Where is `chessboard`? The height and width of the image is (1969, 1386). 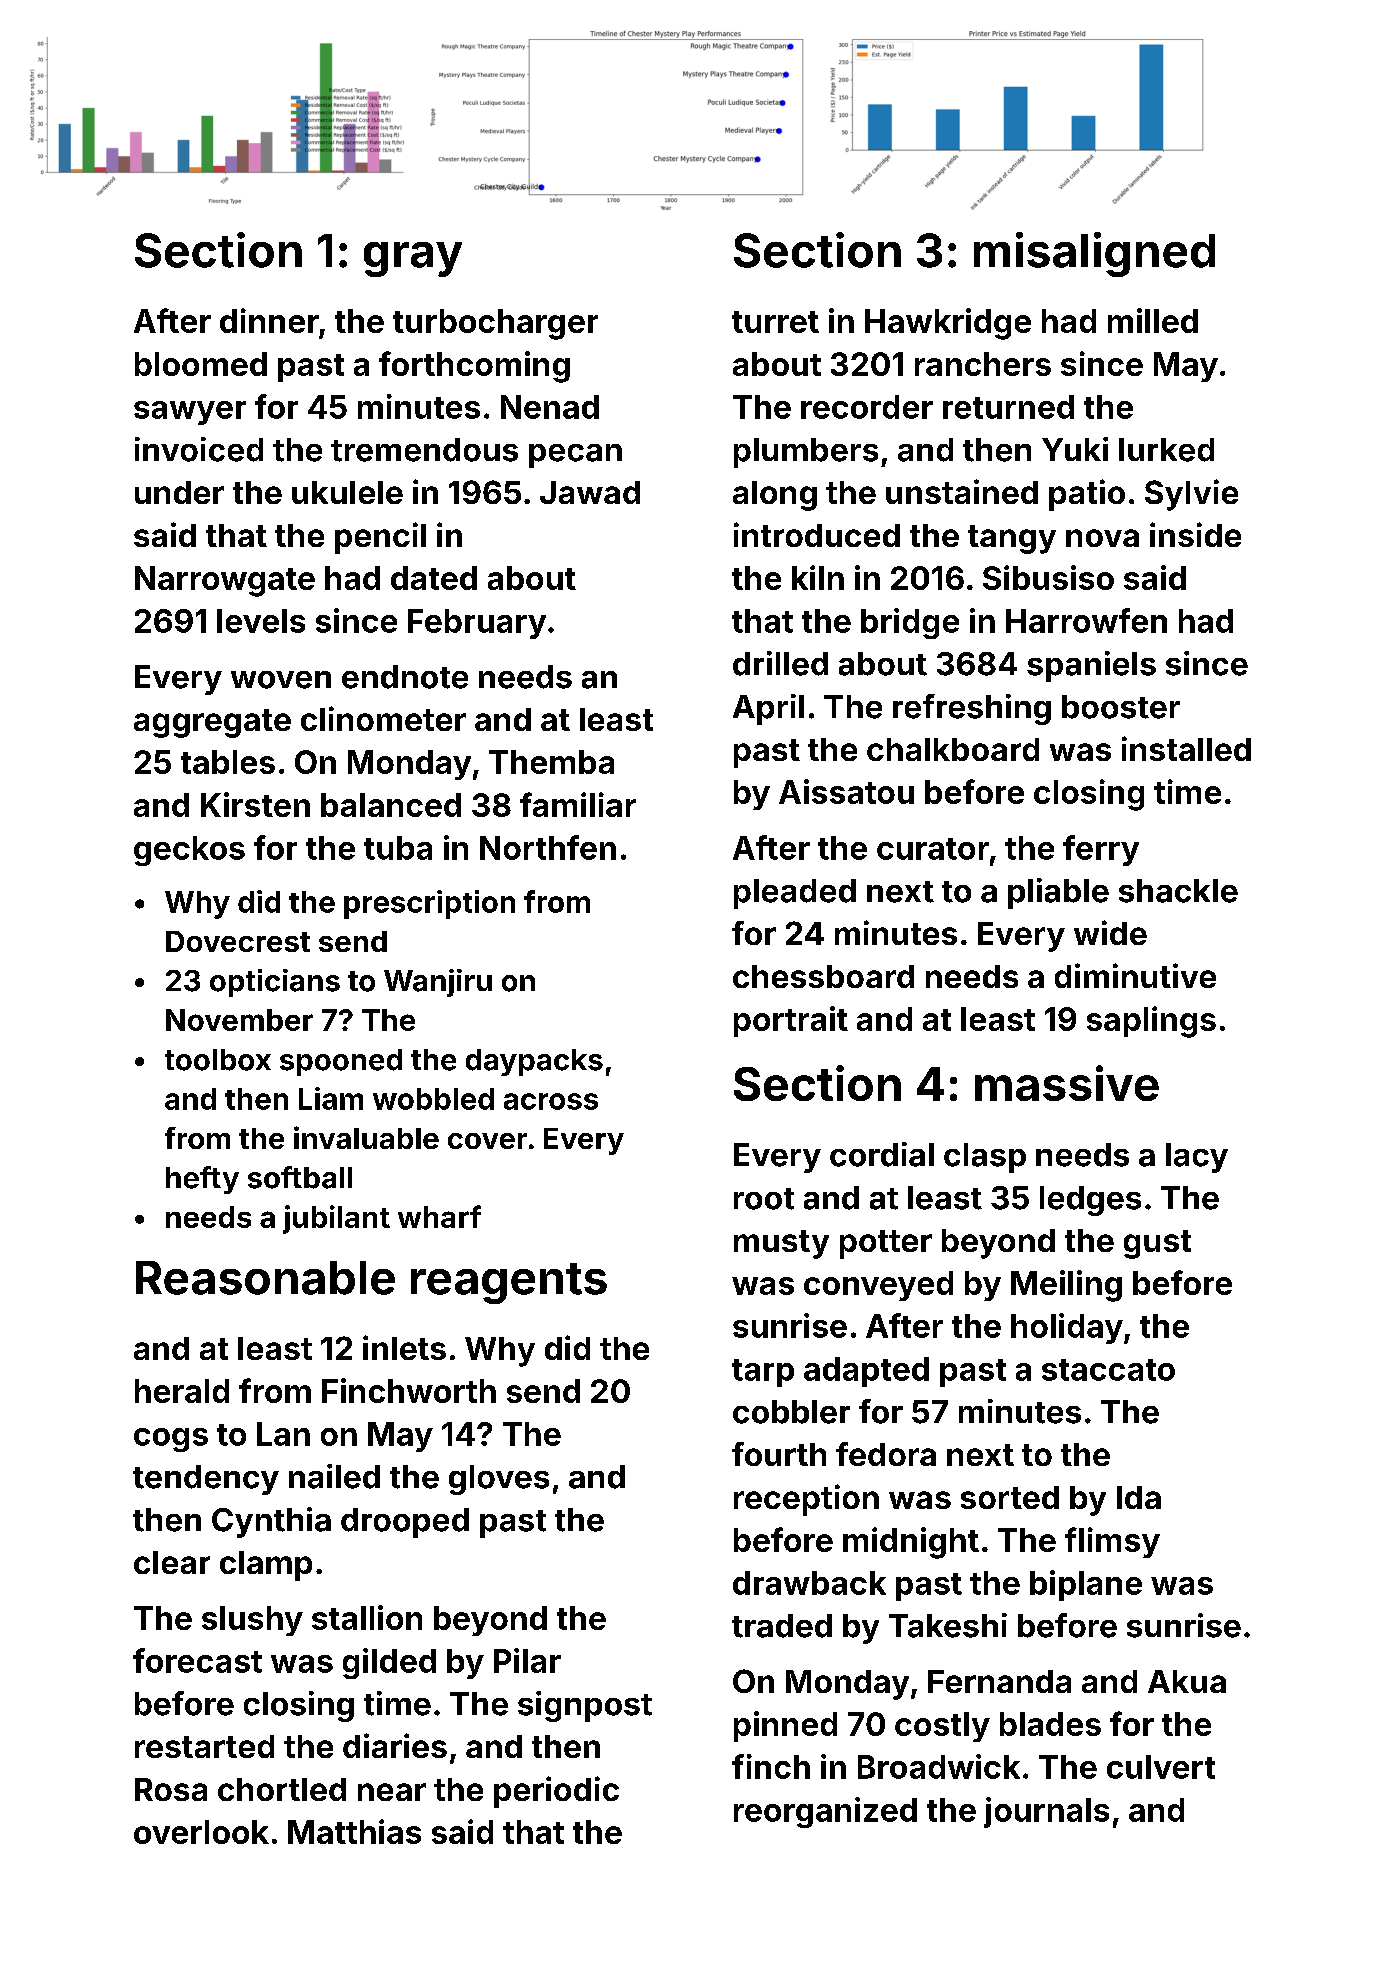
chessboard is located at coordinates (823, 976).
